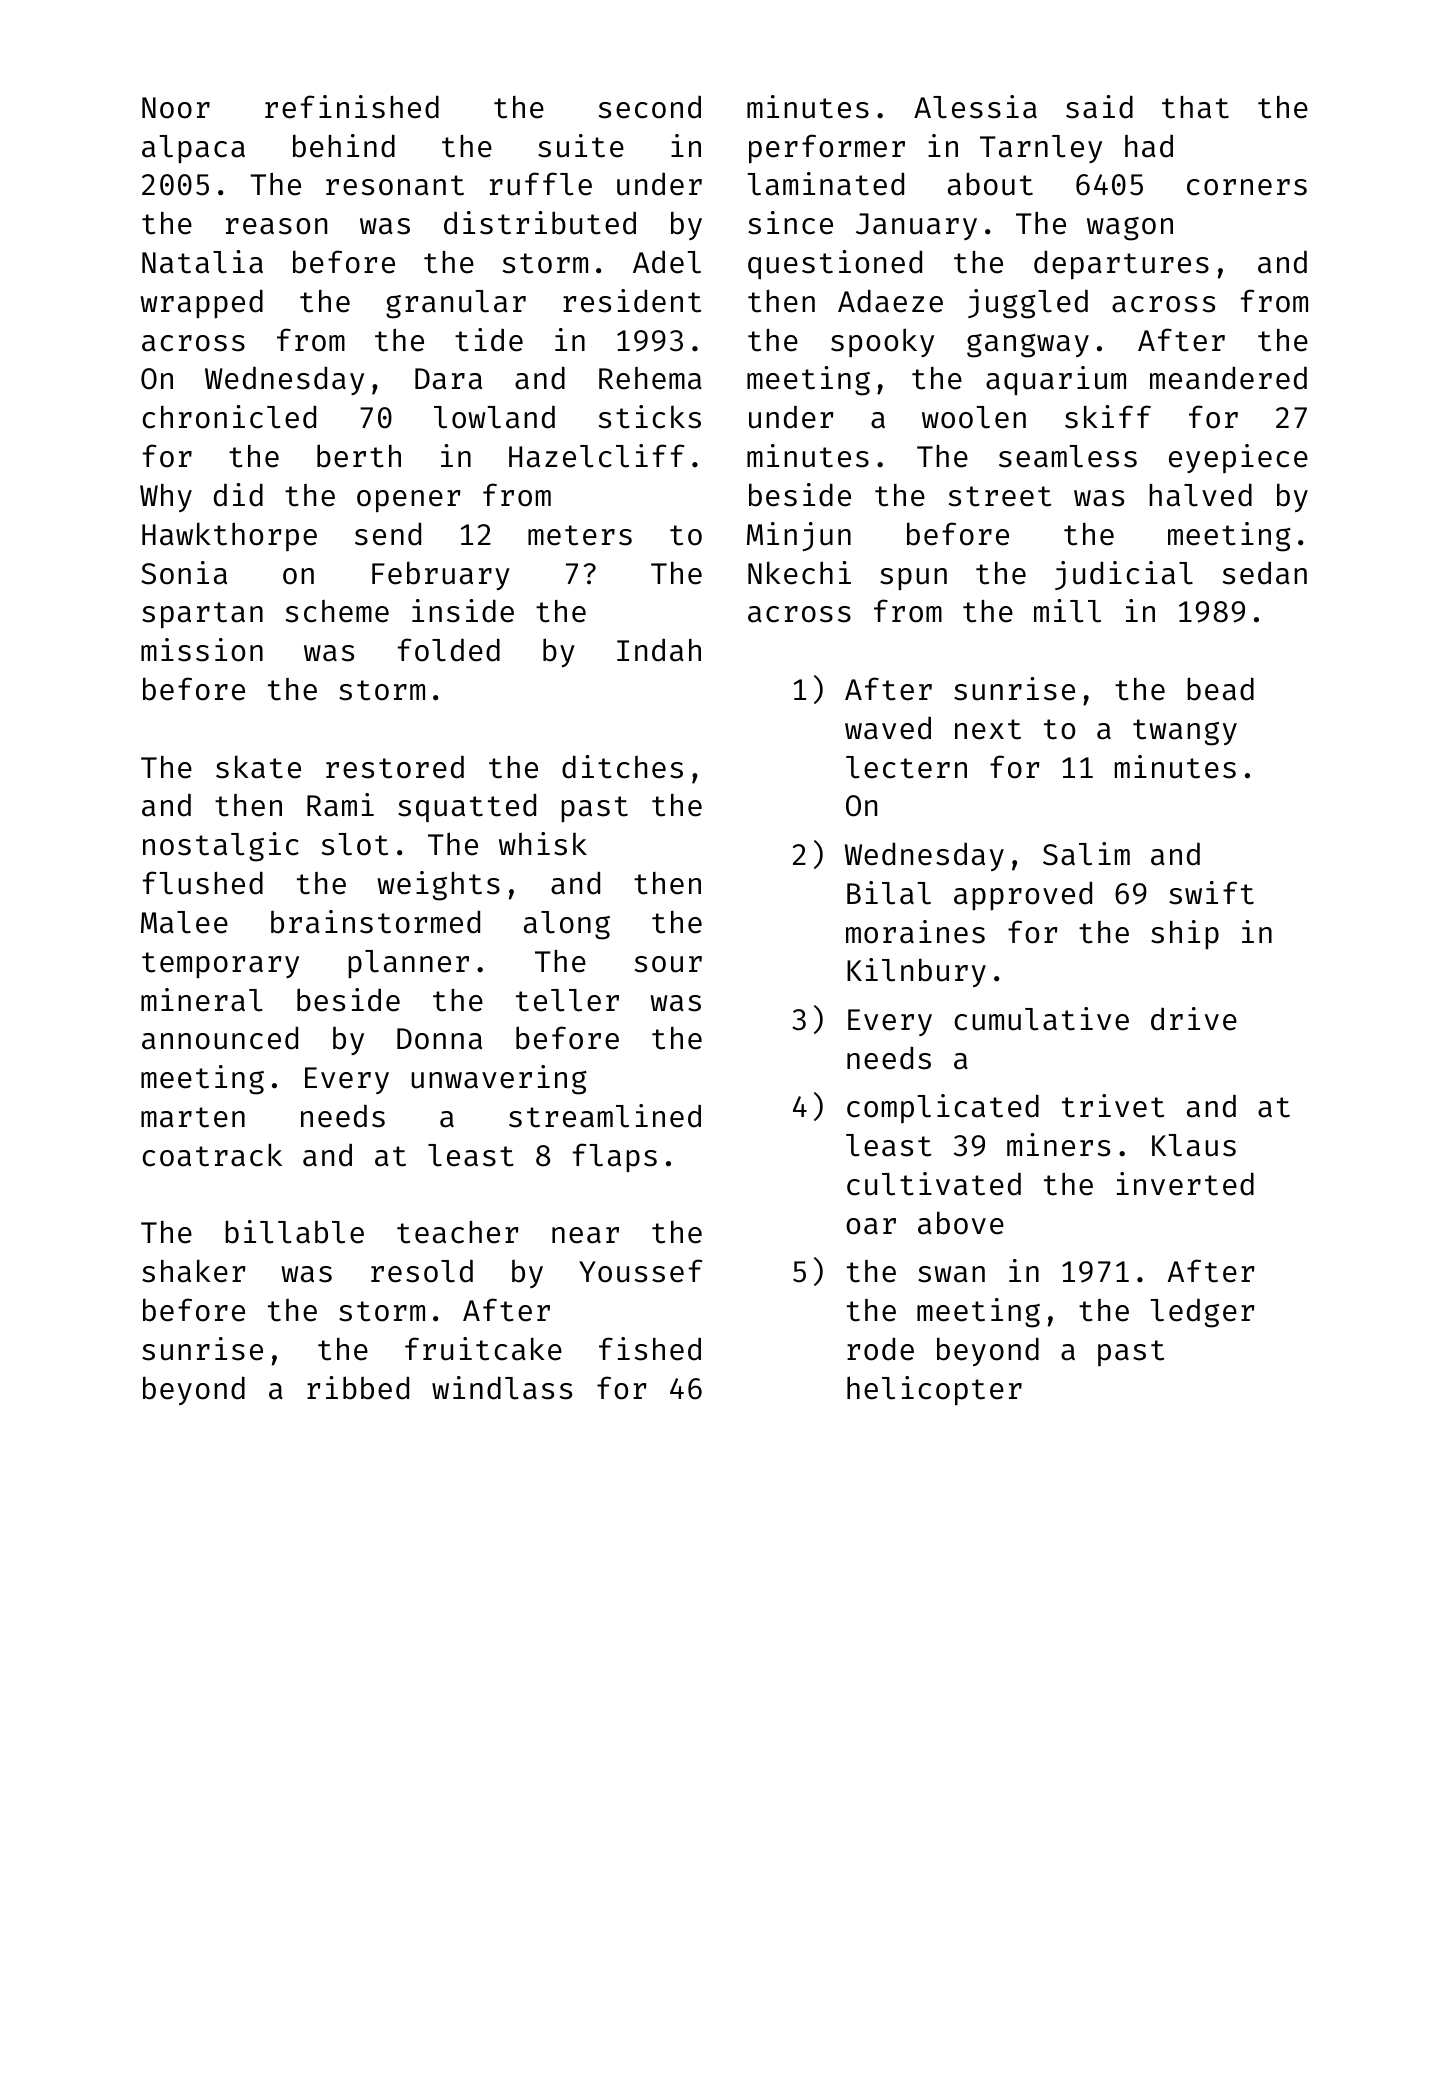 The height and width of the screenshot is (2100, 1450). I want to click on unwavering, so click(499, 1080).
